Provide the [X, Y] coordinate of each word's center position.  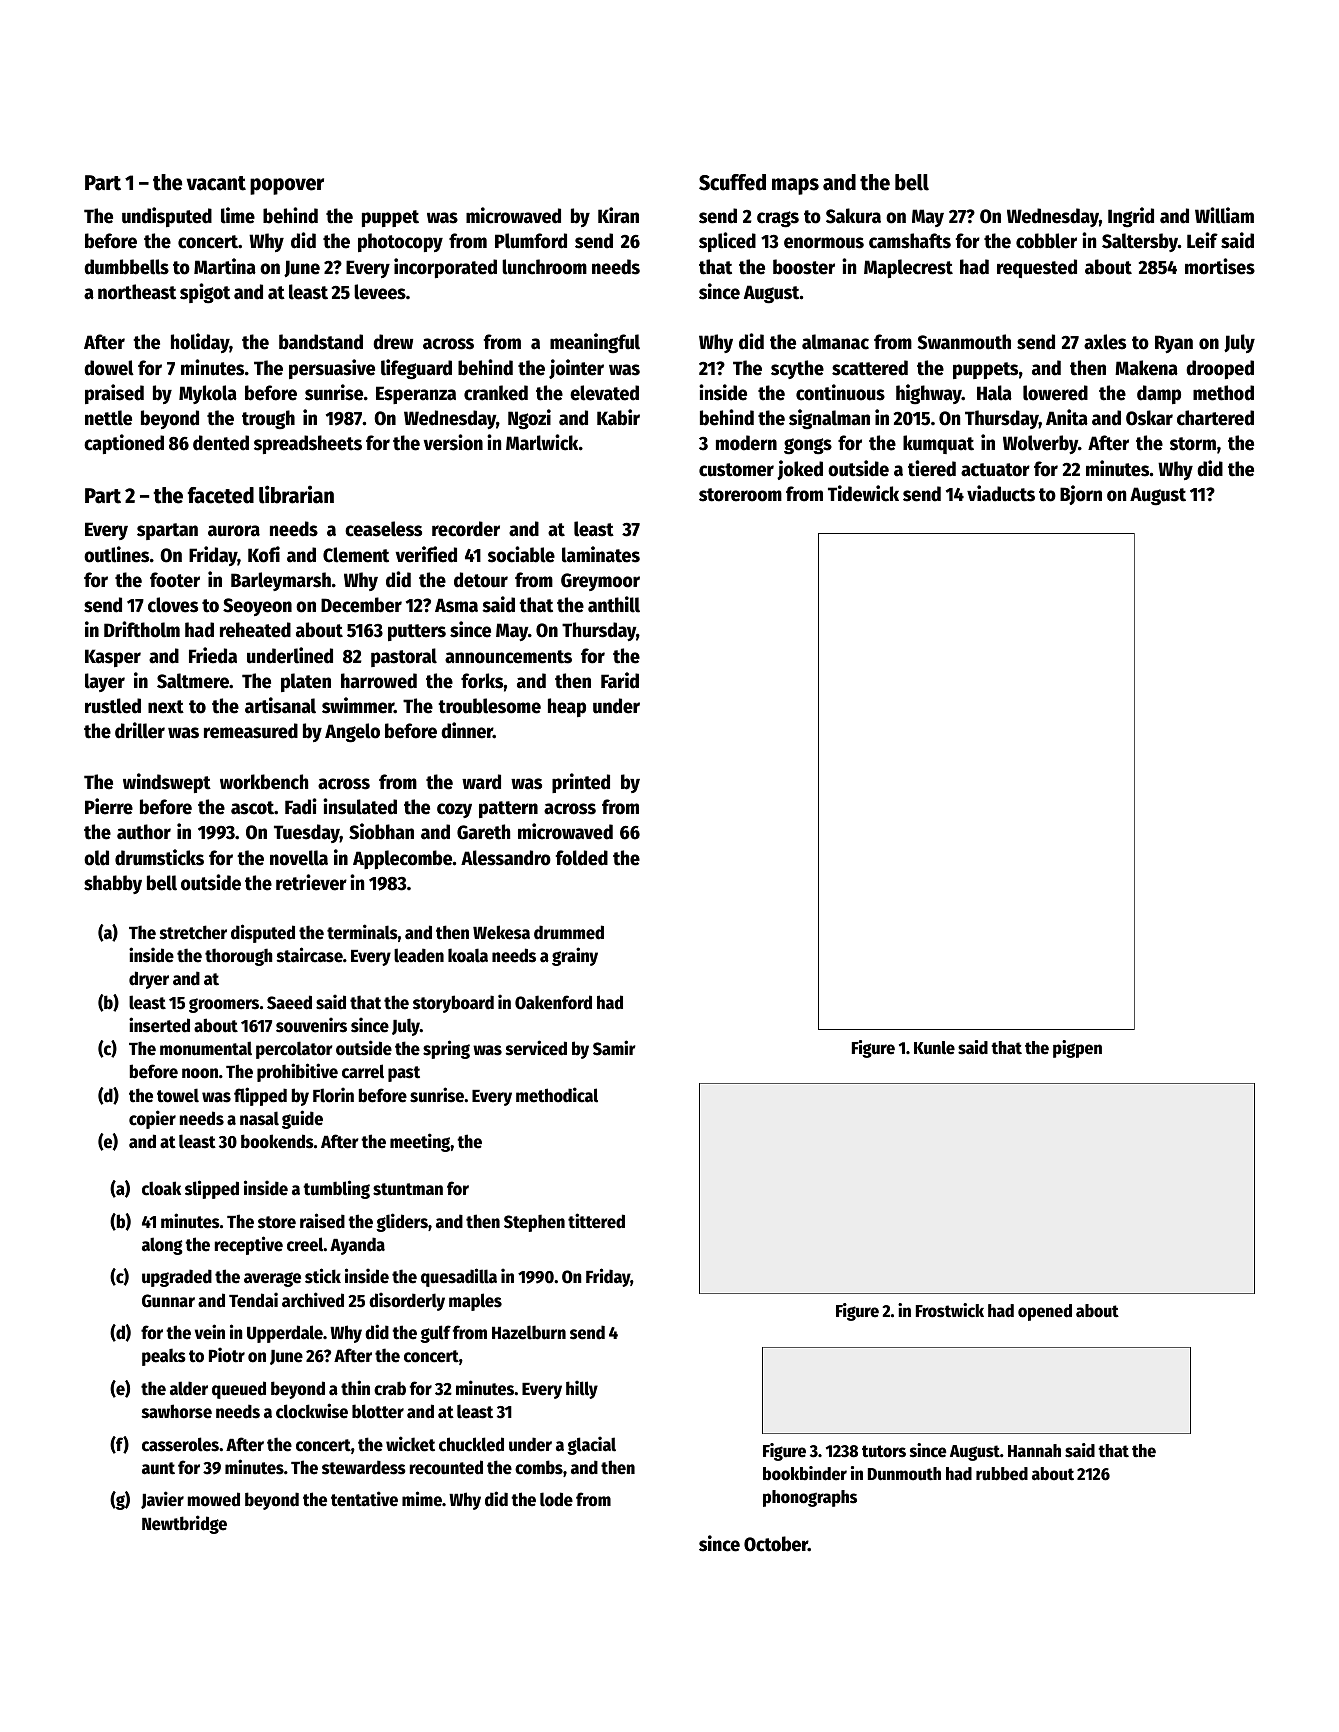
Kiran [618, 215]
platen [306, 682]
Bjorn [1081, 495]
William [1224, 215]
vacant [216, 183]
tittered [596, 1221]
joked [800, 470]
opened [1045, 1312]
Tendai [253, 1300]
